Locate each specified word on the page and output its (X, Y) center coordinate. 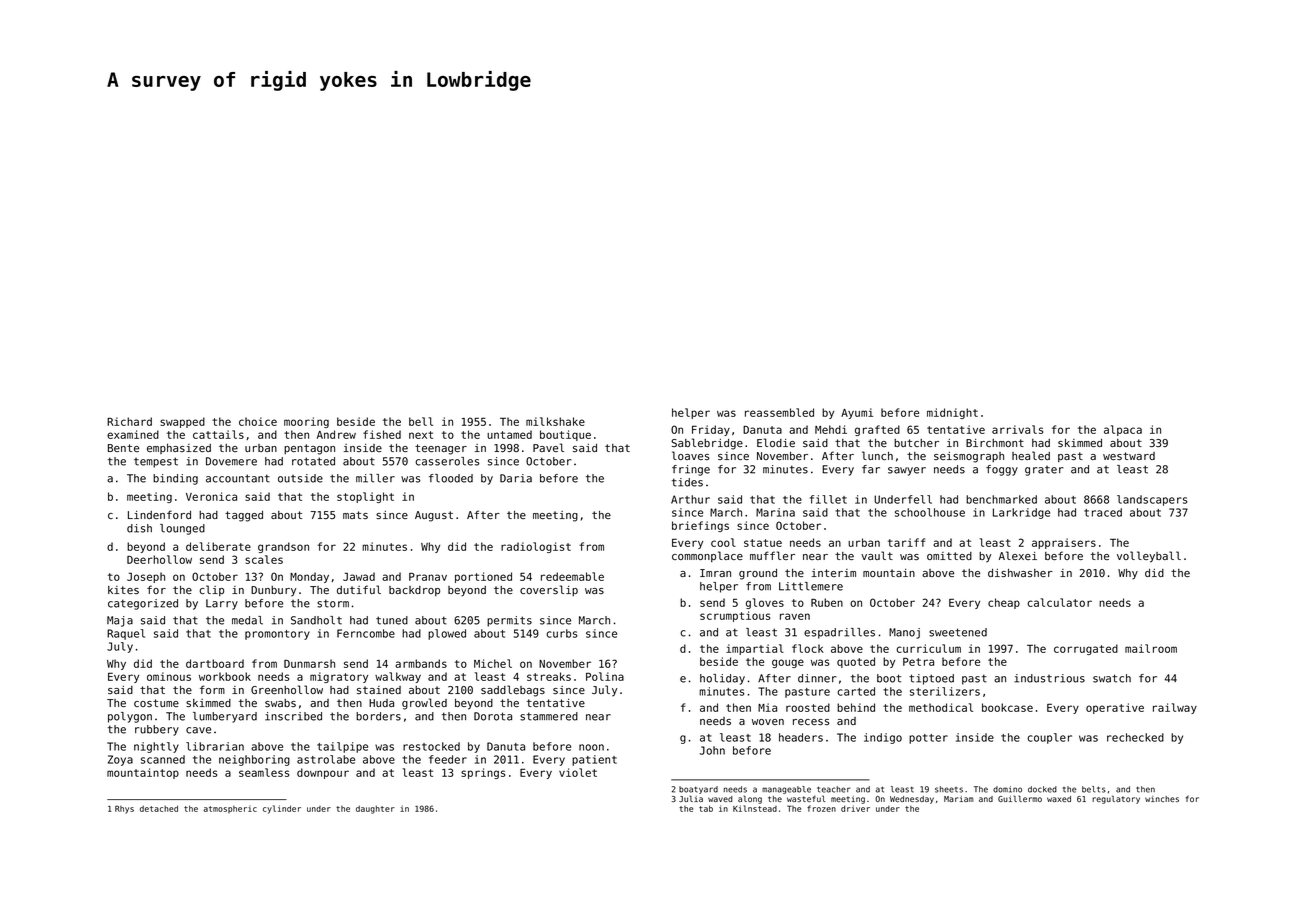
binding (175, 479)
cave (198, 730)
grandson (283, 547)
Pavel (548, 447)
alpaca (1123, 430)
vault (877, 555)
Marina (775, 512)
